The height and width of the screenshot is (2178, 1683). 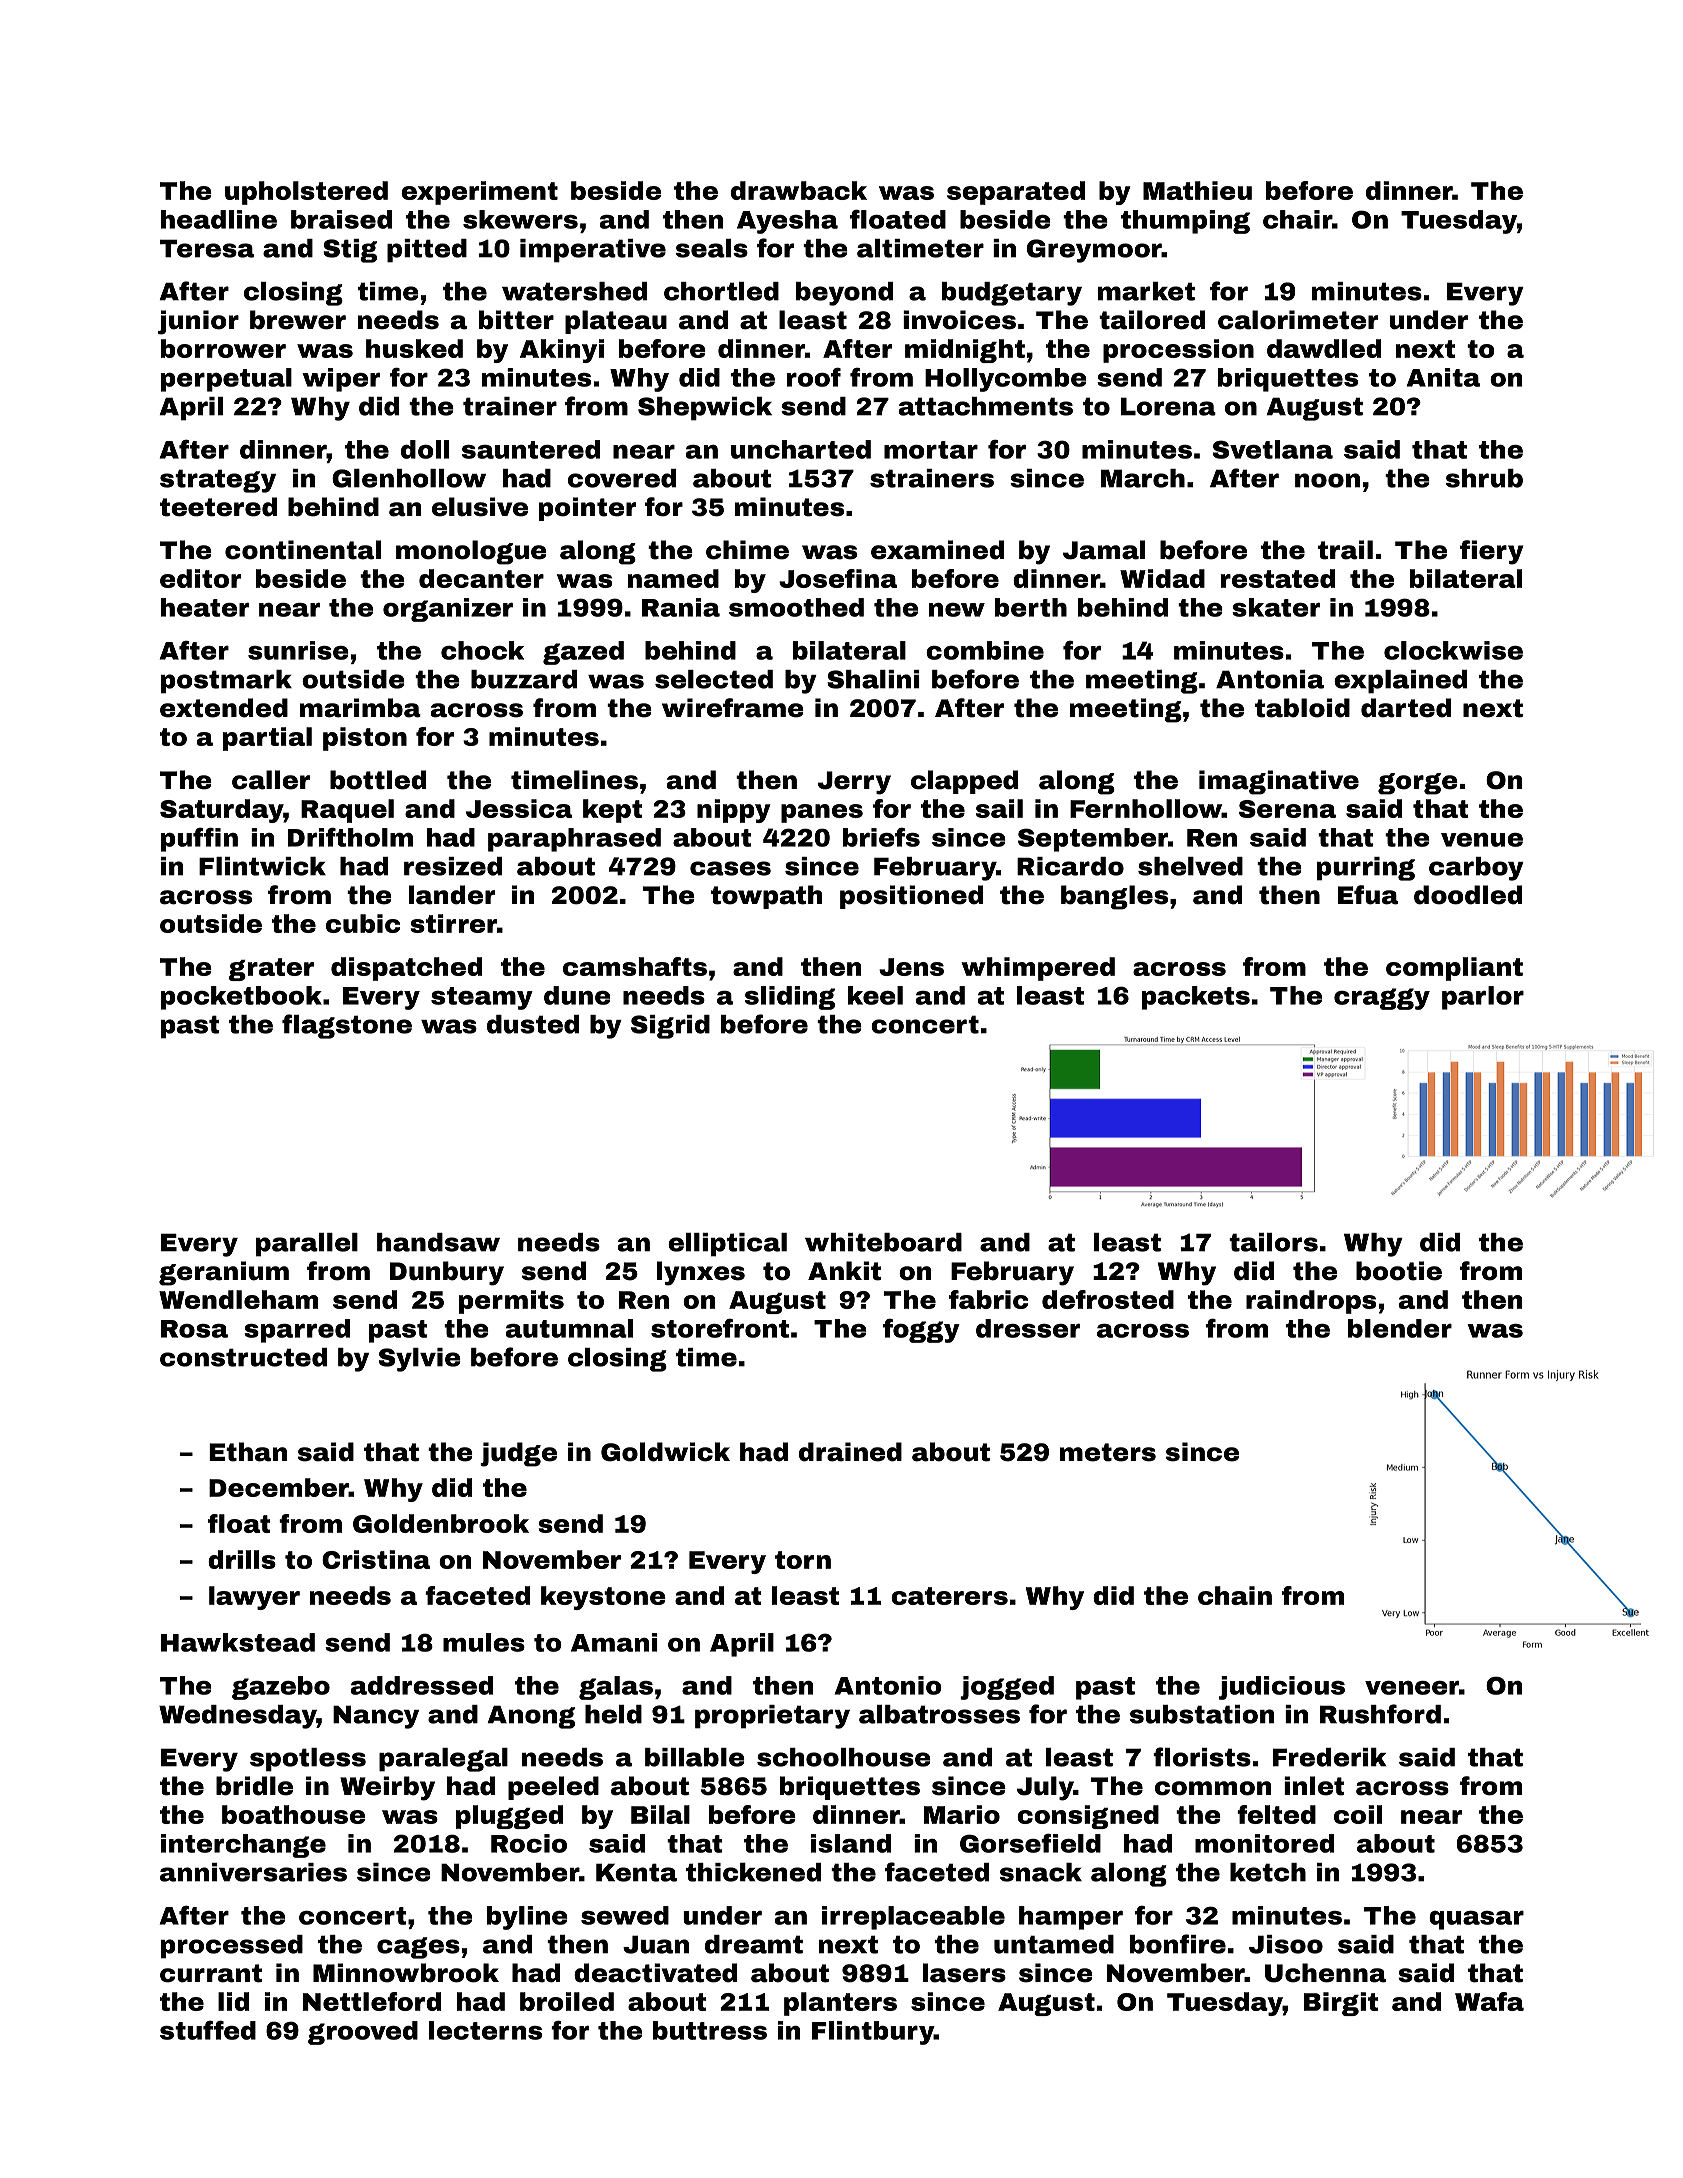 What do you see at coordinates (714, 679) in the screenshot?
I see `selected` at bounding box center [714, 679].
